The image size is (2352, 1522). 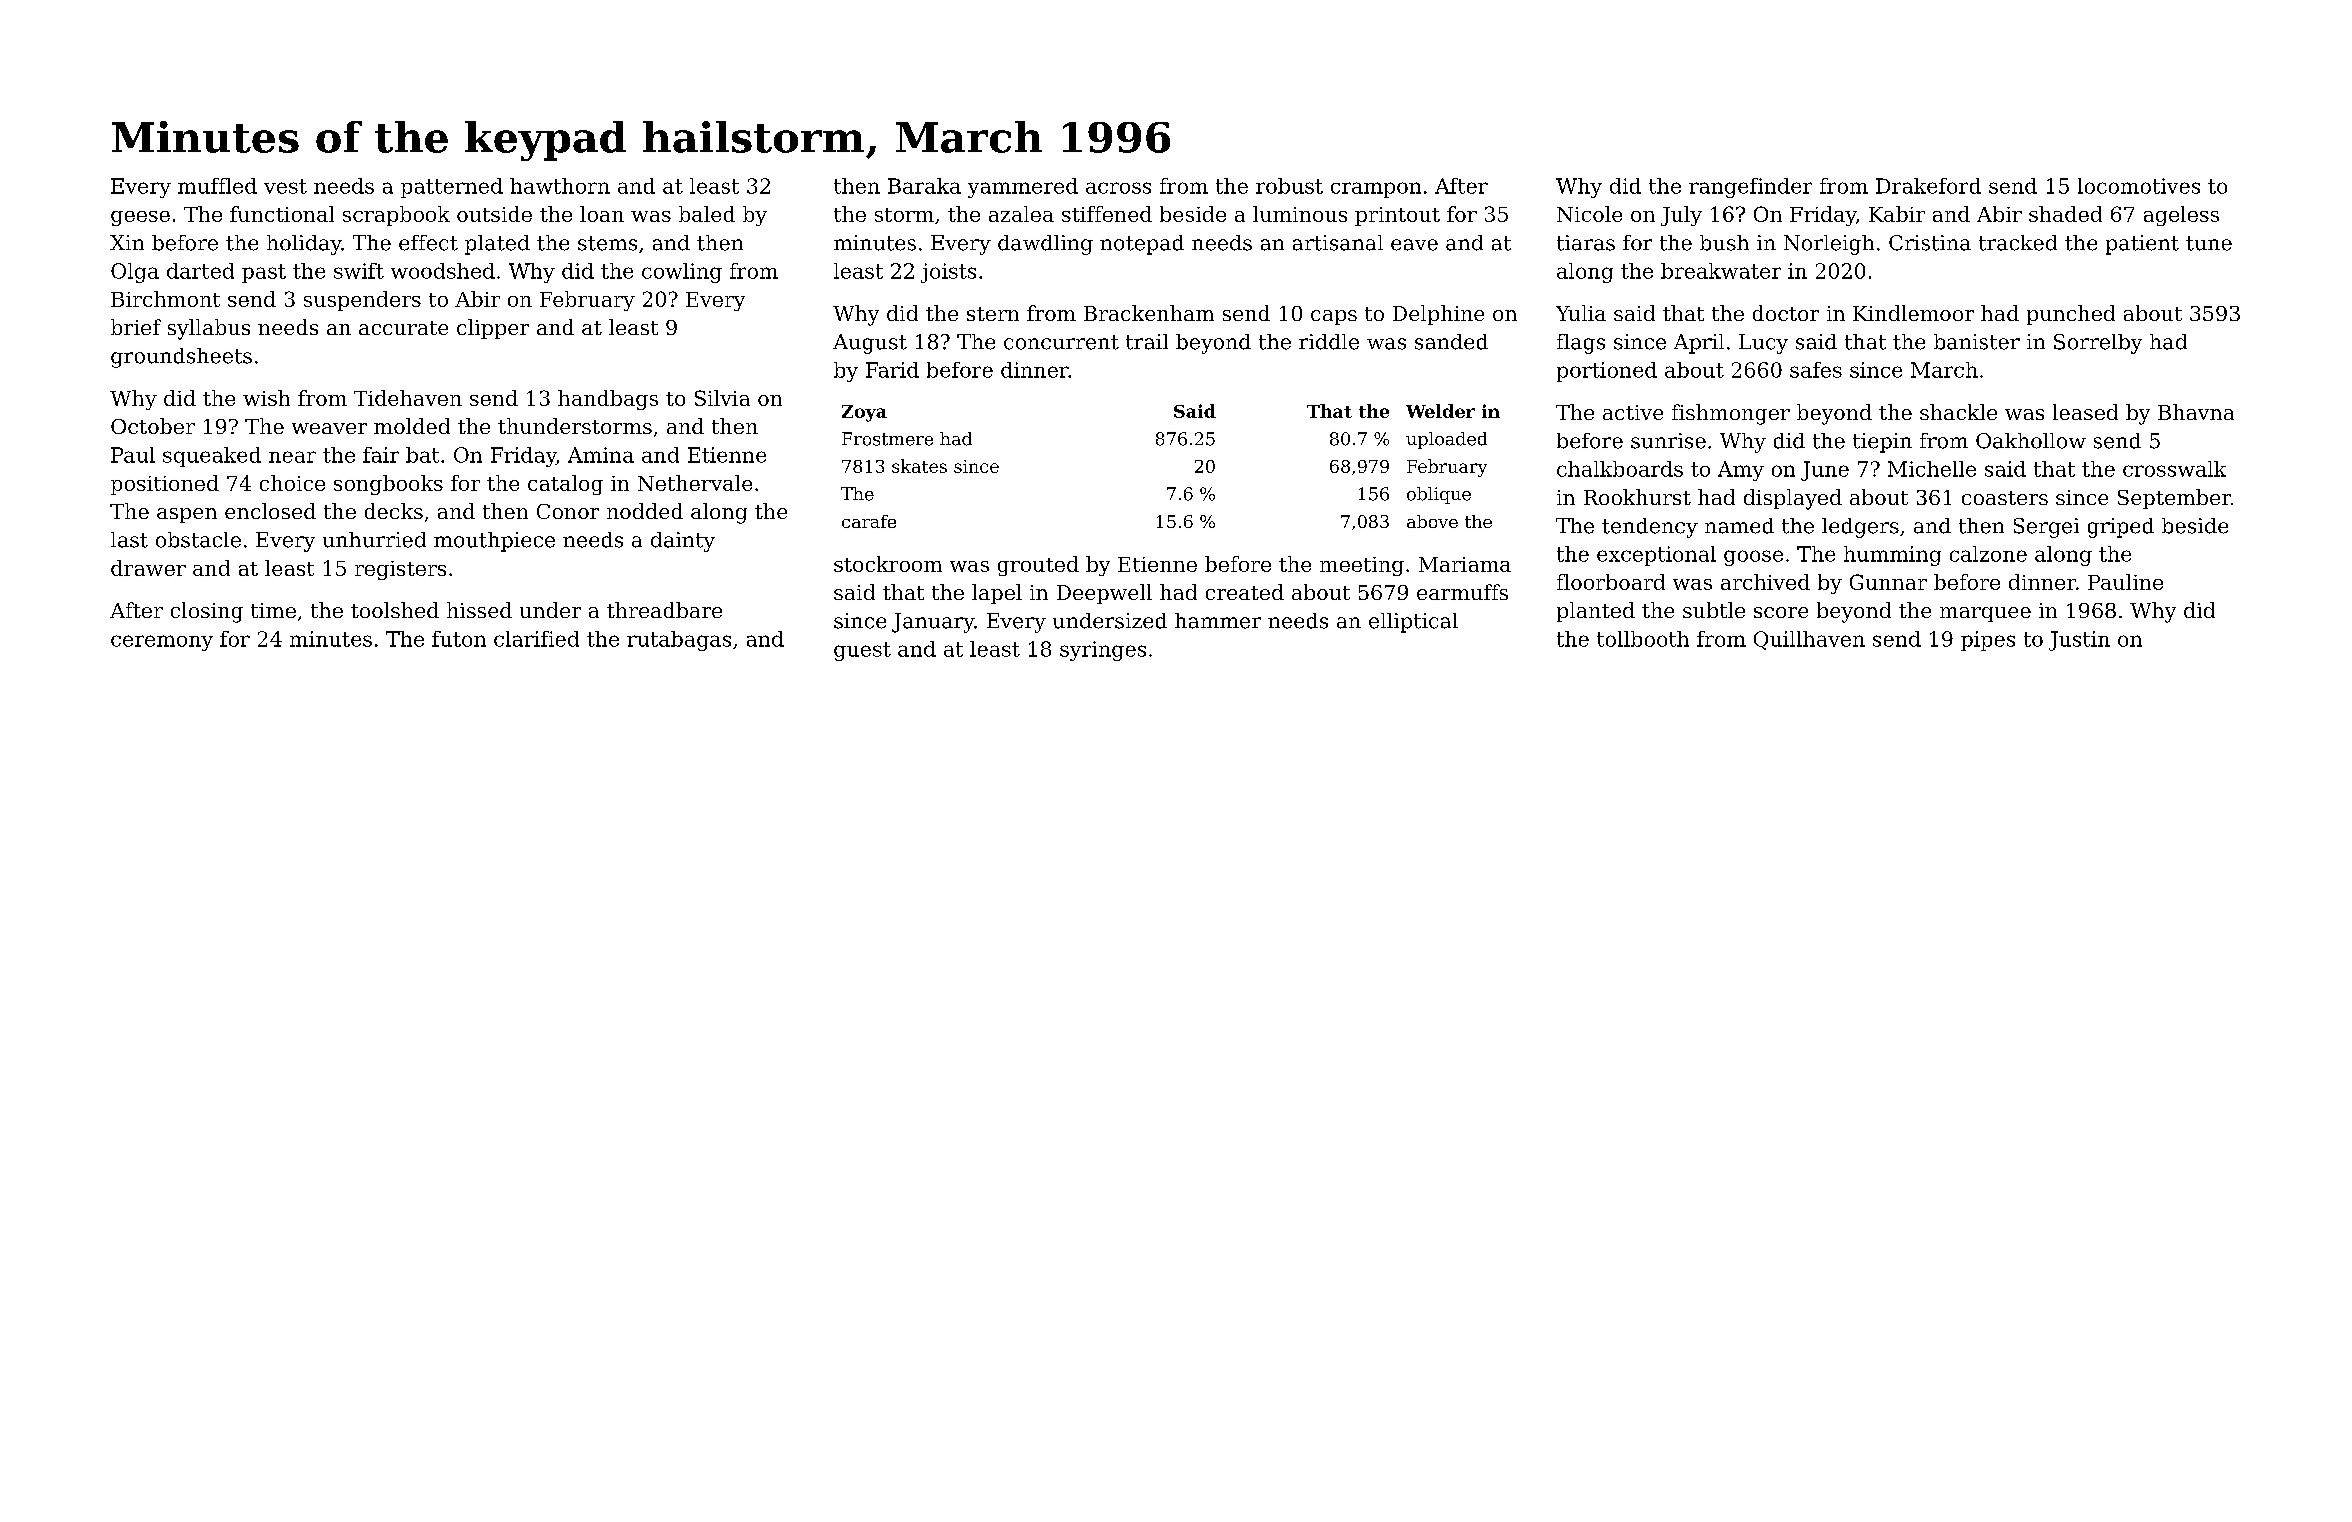 I want to click on caps, so click(x=1334, y=317).
